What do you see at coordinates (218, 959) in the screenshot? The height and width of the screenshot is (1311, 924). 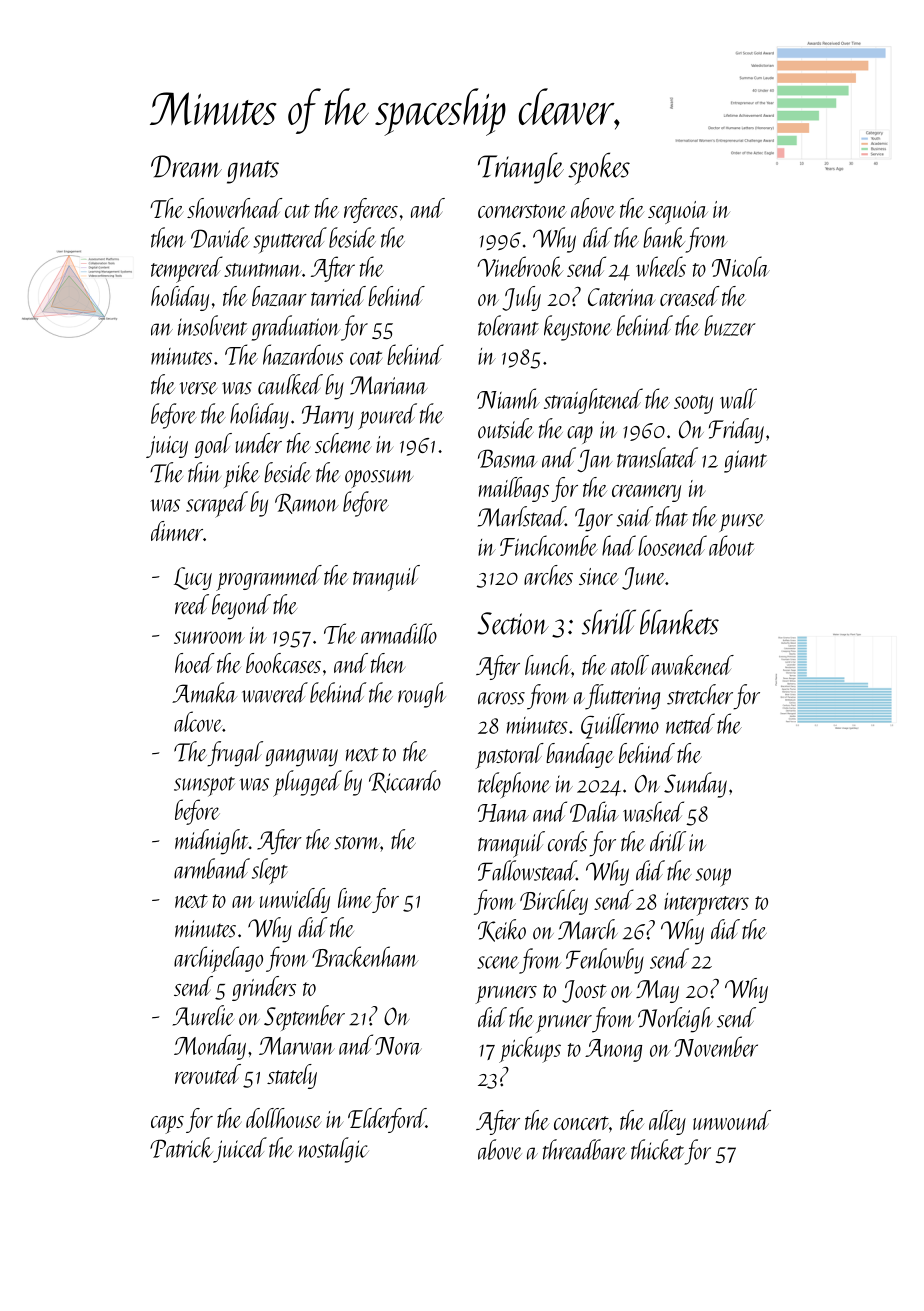 I see `archipelago` at bounding box center [218, 959].
